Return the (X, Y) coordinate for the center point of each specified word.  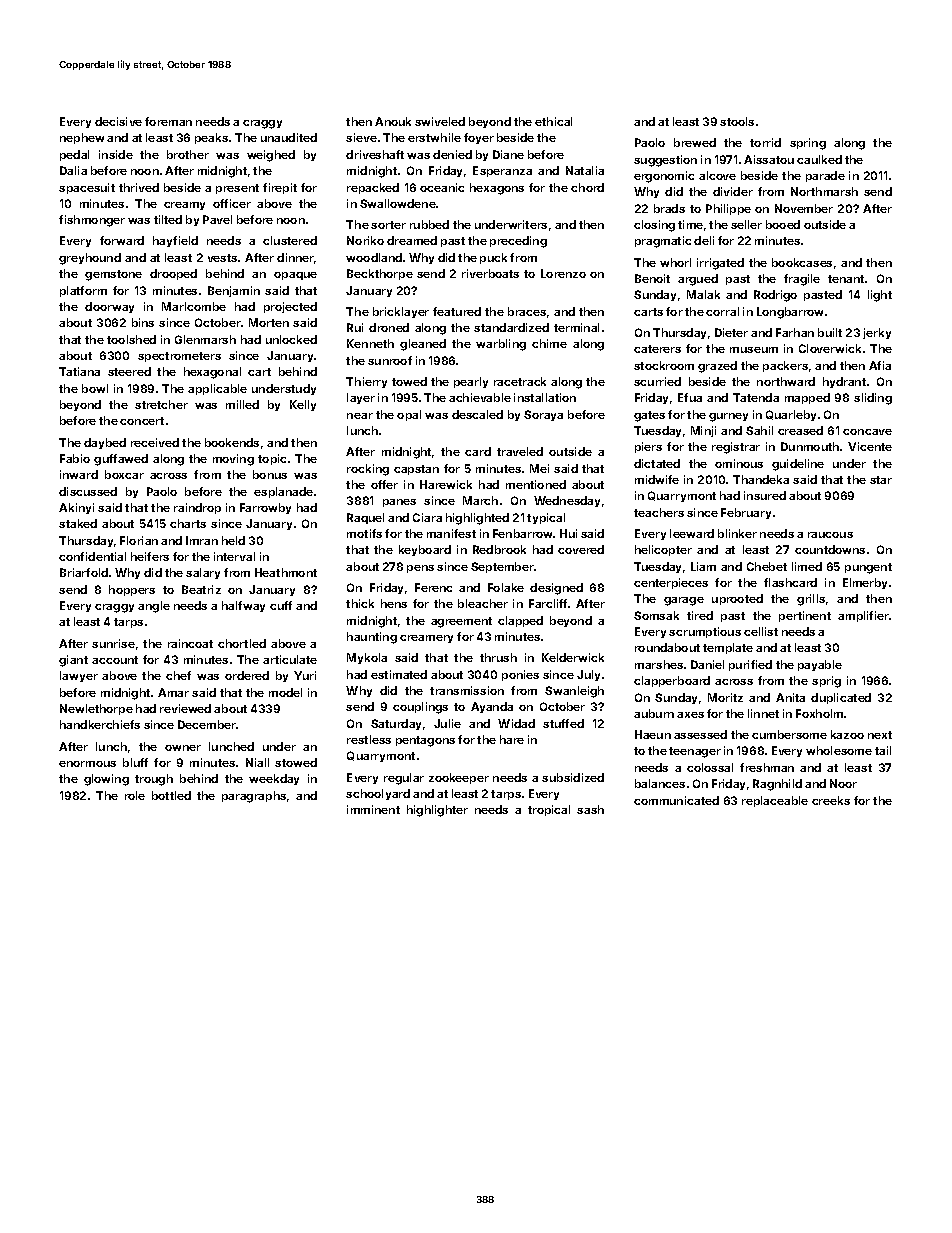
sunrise (113, 643)
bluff (135, 762)
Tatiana (79, 371)
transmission (467, 690)
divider (733, 191)
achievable (480, 397)
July (588, 675)
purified (750, 665)
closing (654, 226)
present (237, 189)
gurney (728, 417)
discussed (88, 491)
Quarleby (791, 415)
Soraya (543, 415)
